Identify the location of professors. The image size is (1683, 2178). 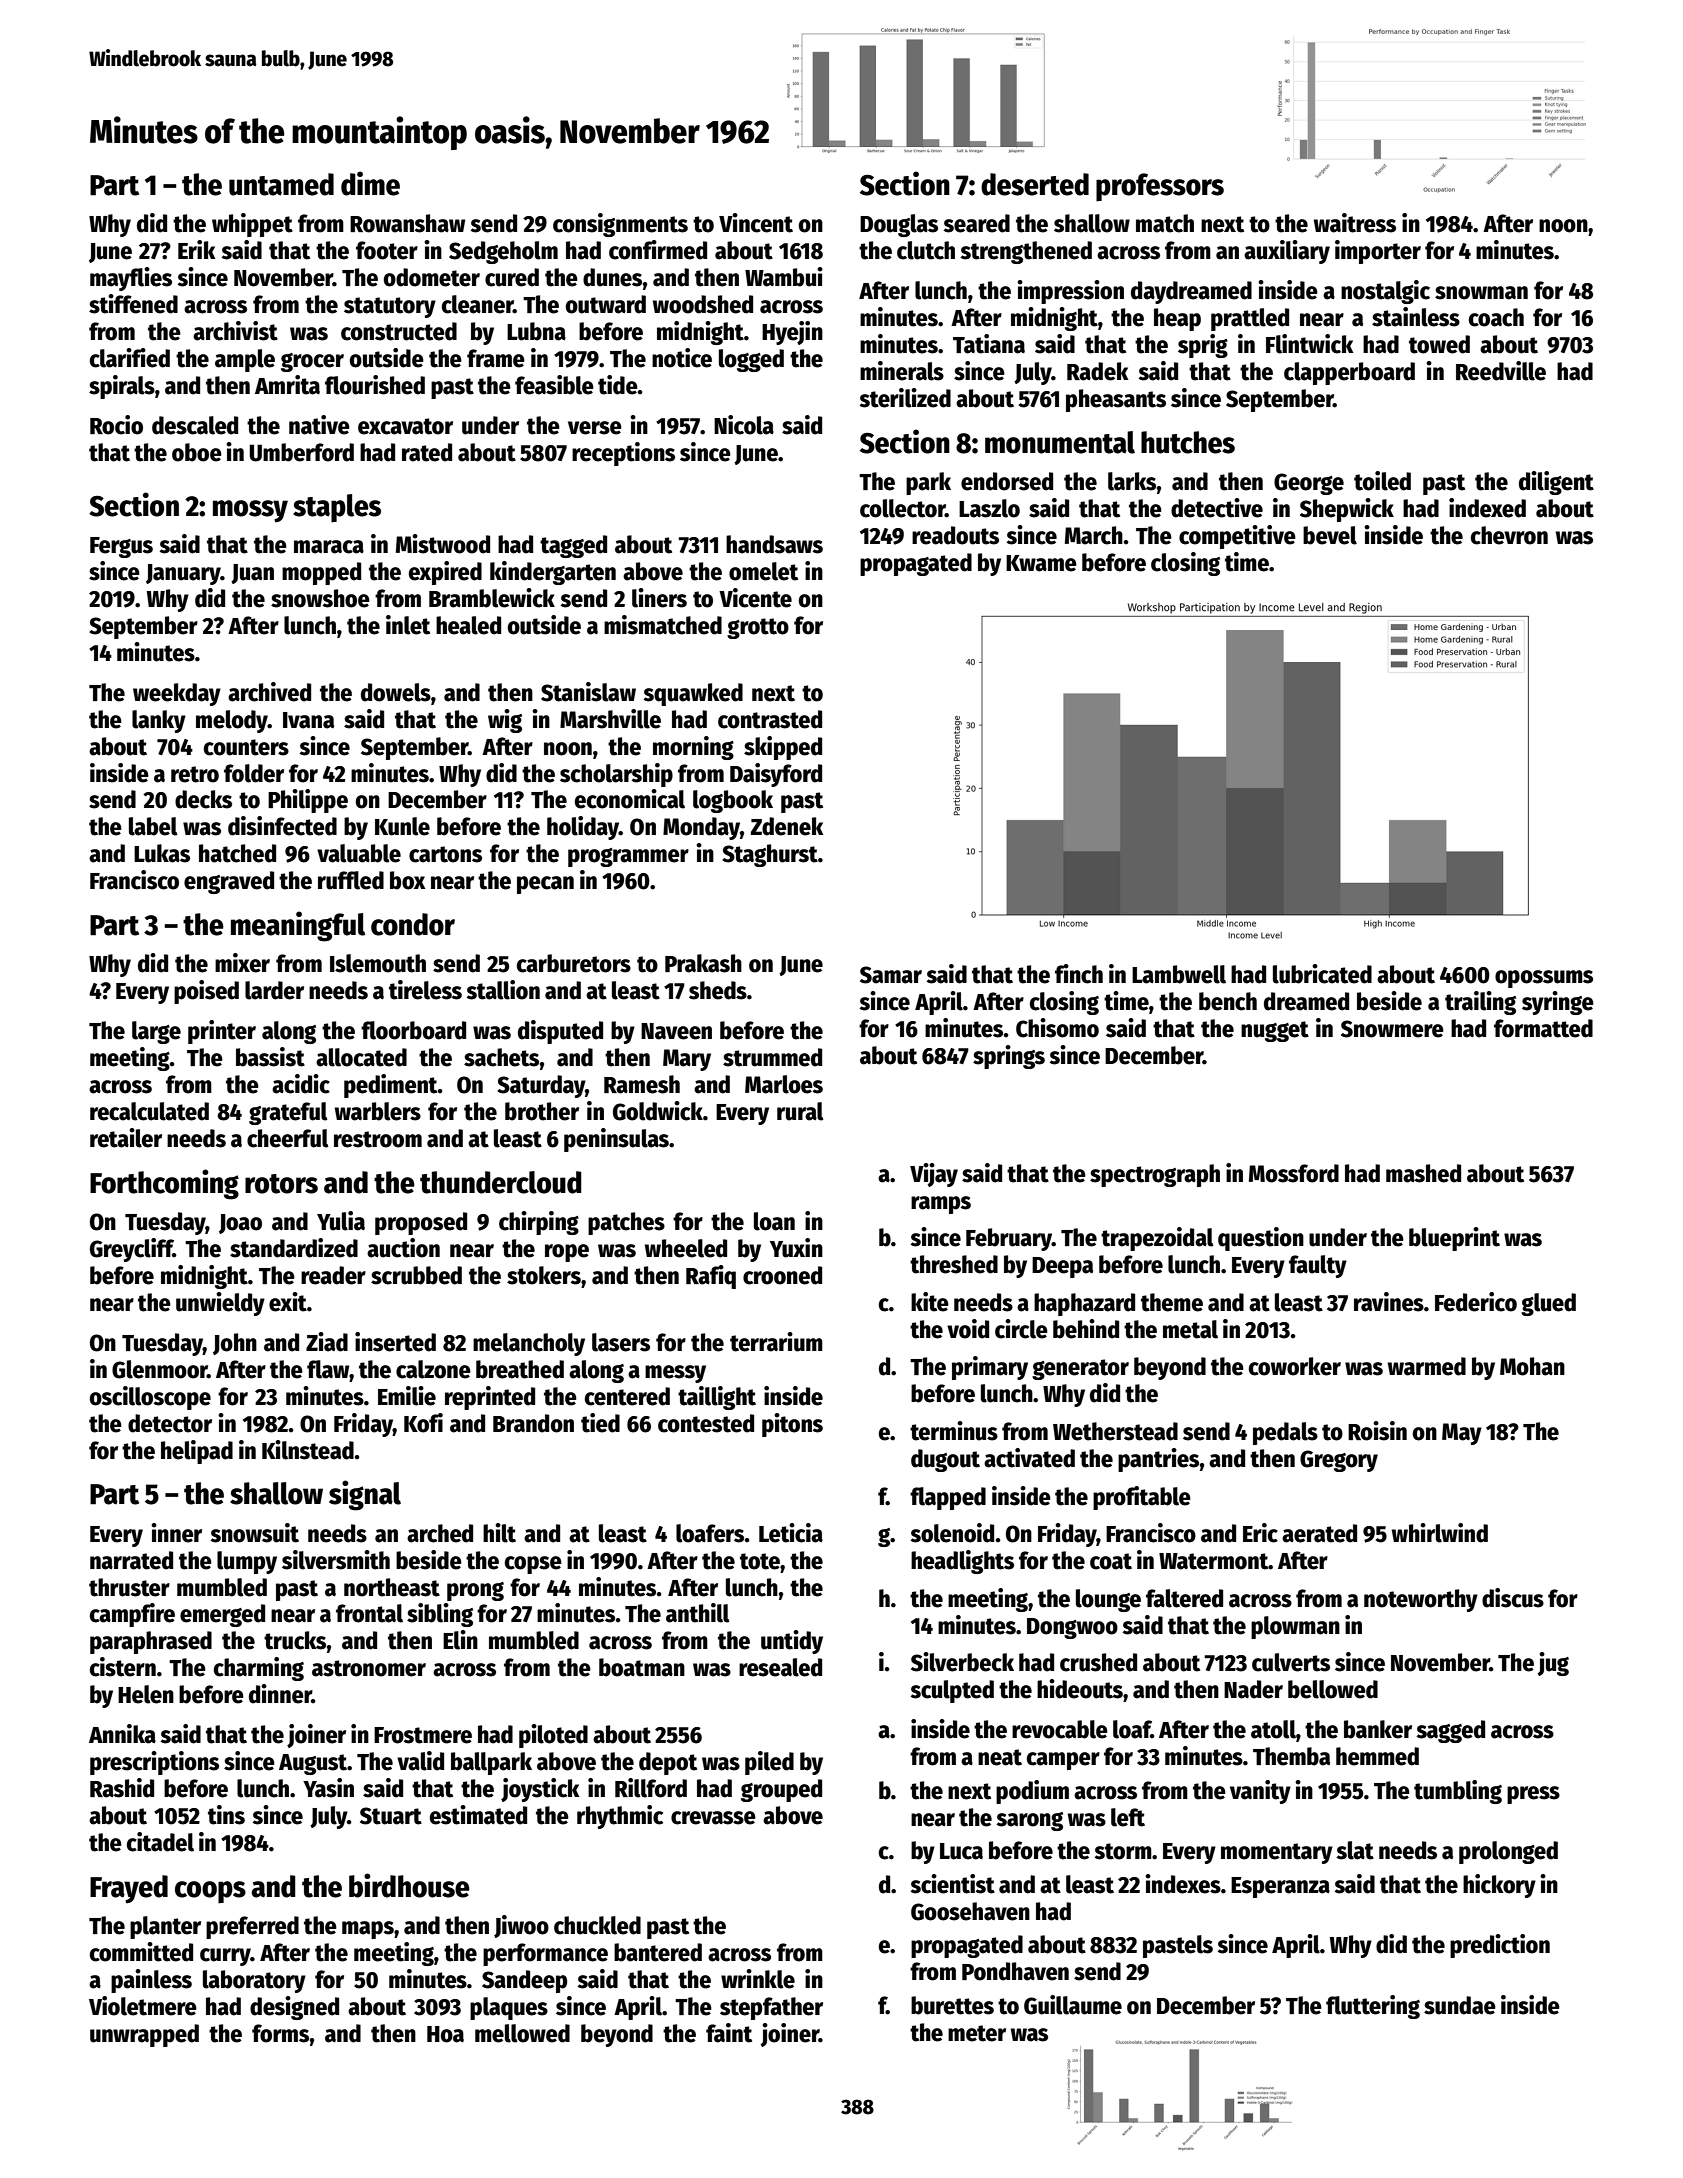
(1160, 187).
